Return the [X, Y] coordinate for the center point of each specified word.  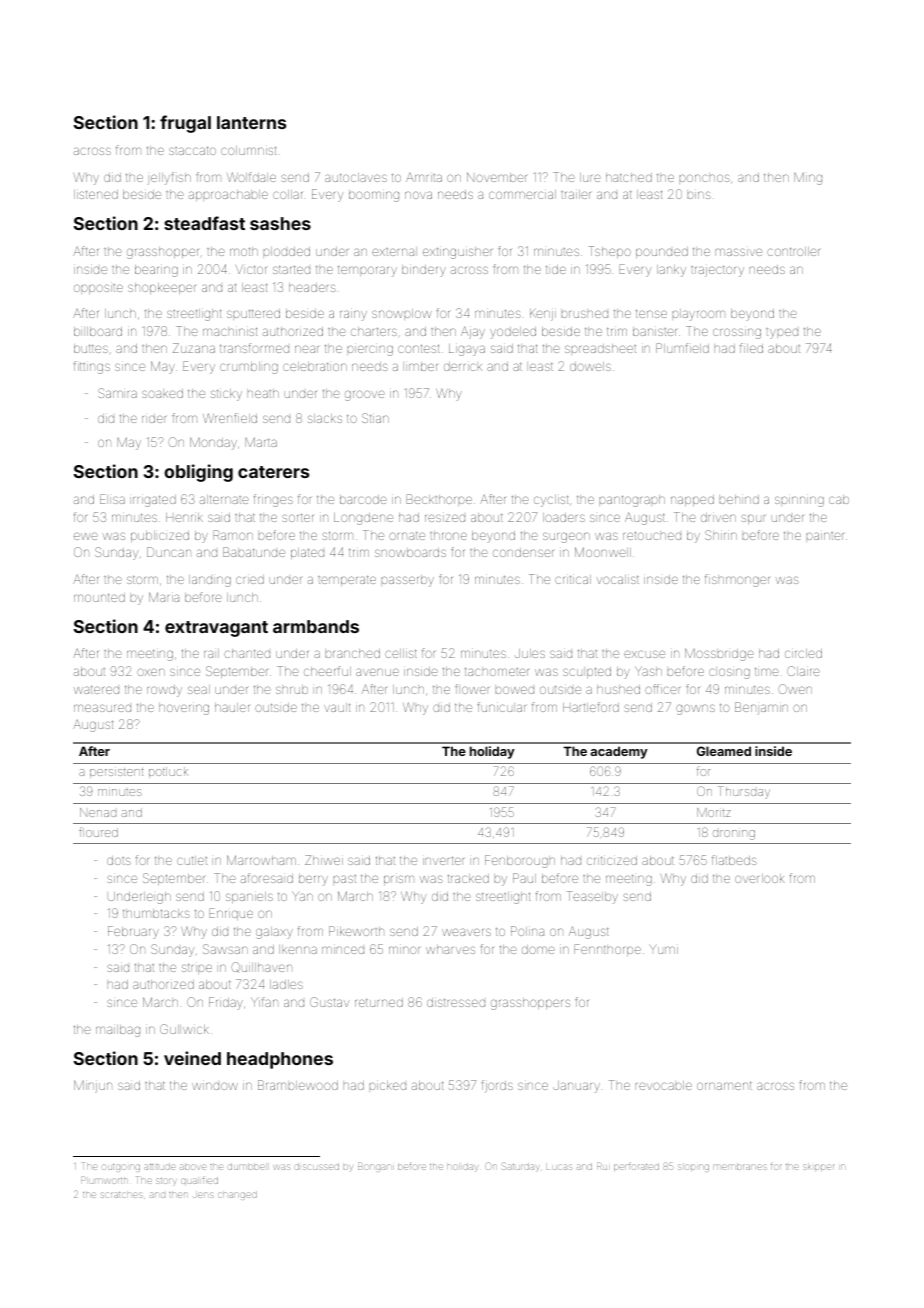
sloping [693, 1168]
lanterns [251, 122]
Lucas [559, 1167]
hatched [629, 177]
